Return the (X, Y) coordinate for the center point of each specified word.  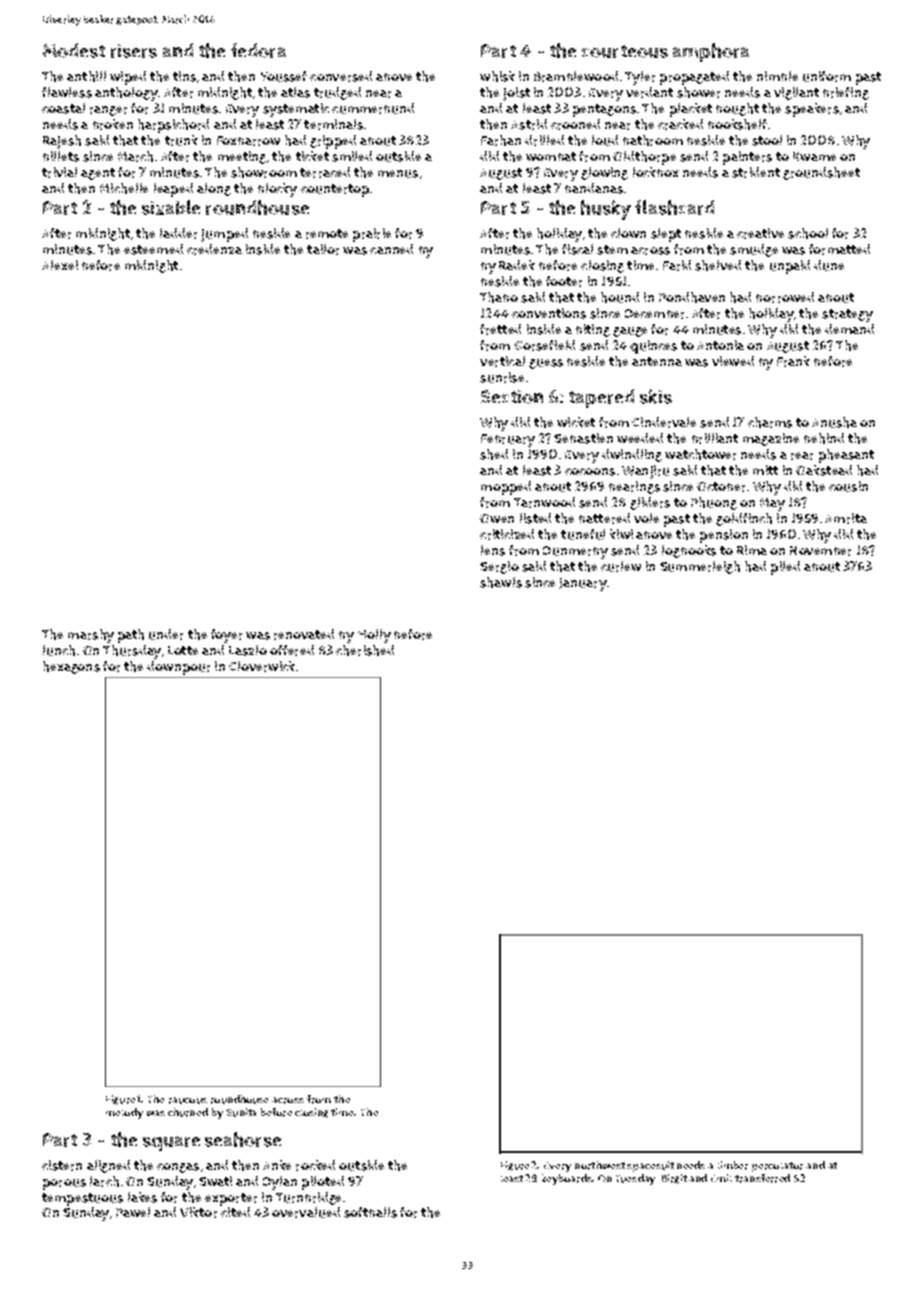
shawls (501, 582)
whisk (497, 76)
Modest (74, 50)
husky (606, 210)
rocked (315, 1165)
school (808, 233)
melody (124, 1113)
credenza (214, 249)
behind (824, 438)
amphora (711, 52)
